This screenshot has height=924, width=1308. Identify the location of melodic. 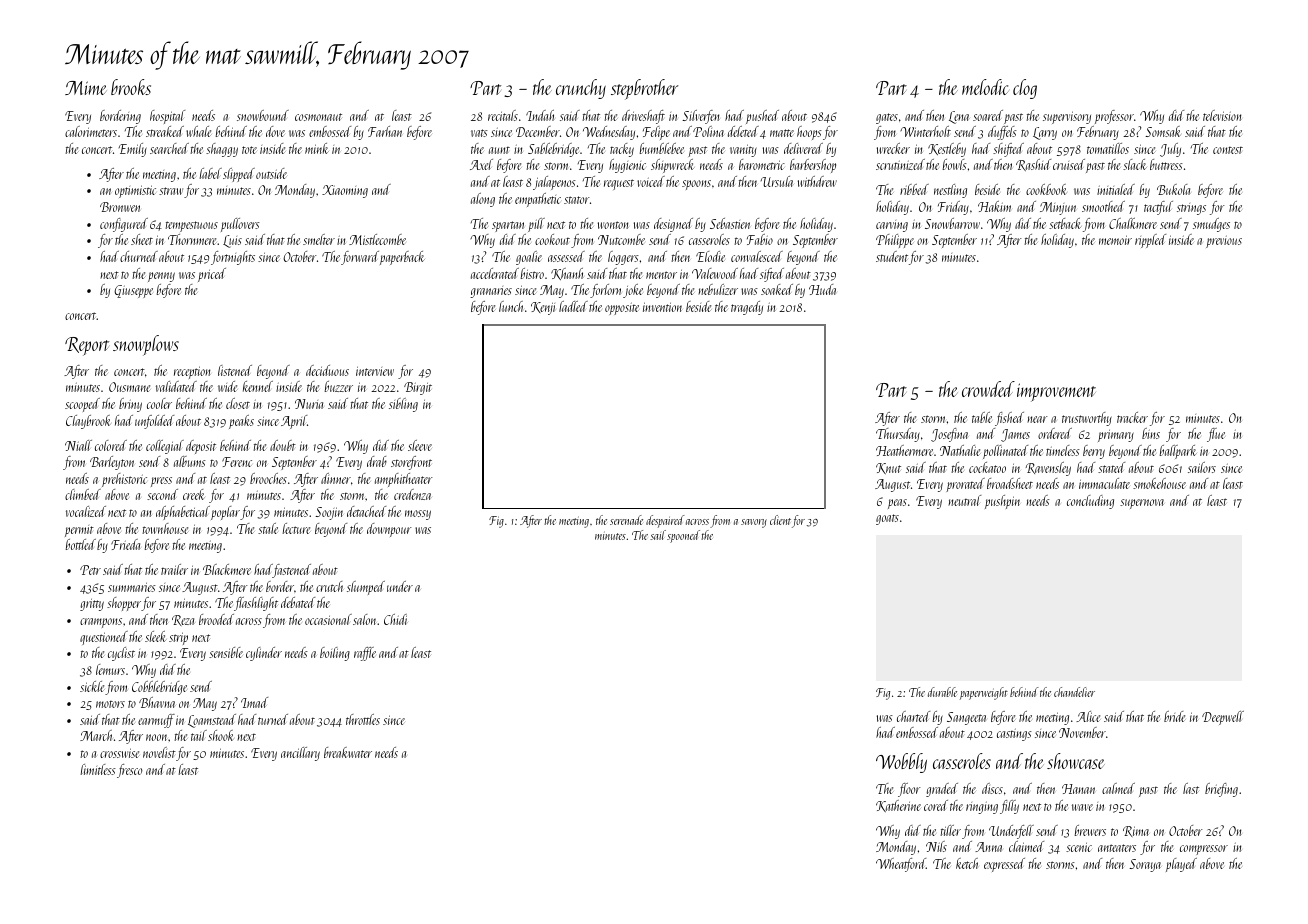
(985, 87).
